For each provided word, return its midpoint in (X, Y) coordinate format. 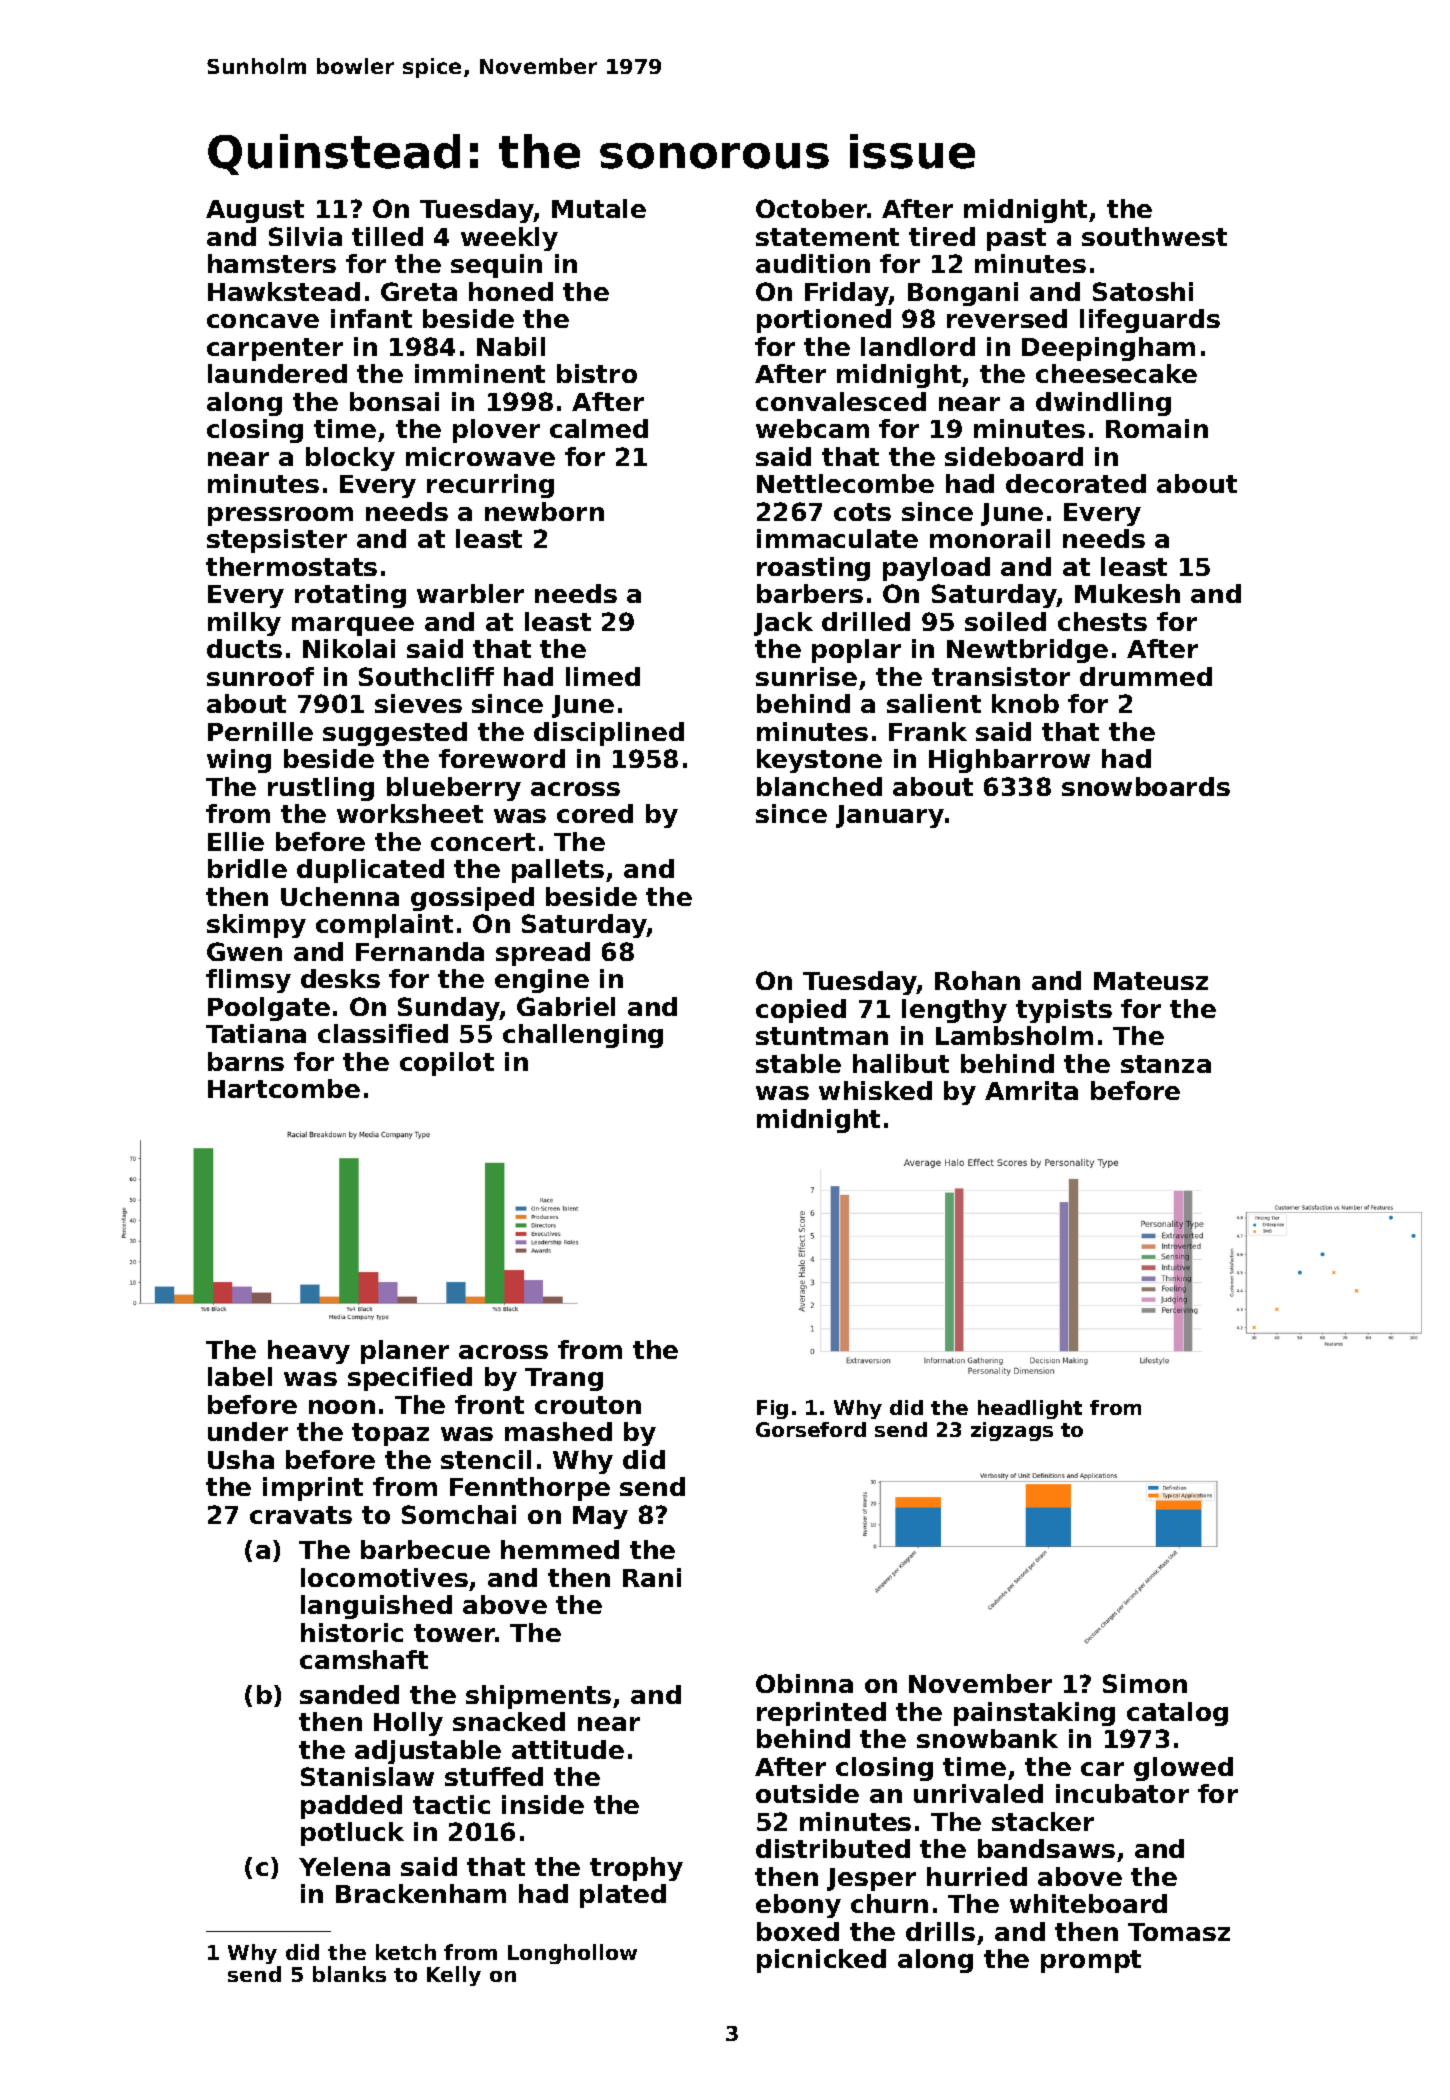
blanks (349, 1974)
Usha (241, 1459)
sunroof (260, 676)
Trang (564, 1379)
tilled (387, 236)
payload (936, 569)
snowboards (1146, 786)
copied (801, 1011)
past (1016, 239)
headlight (1030, 1409)
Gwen (244, 951)
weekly (509, 239)
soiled (1005, 621)
